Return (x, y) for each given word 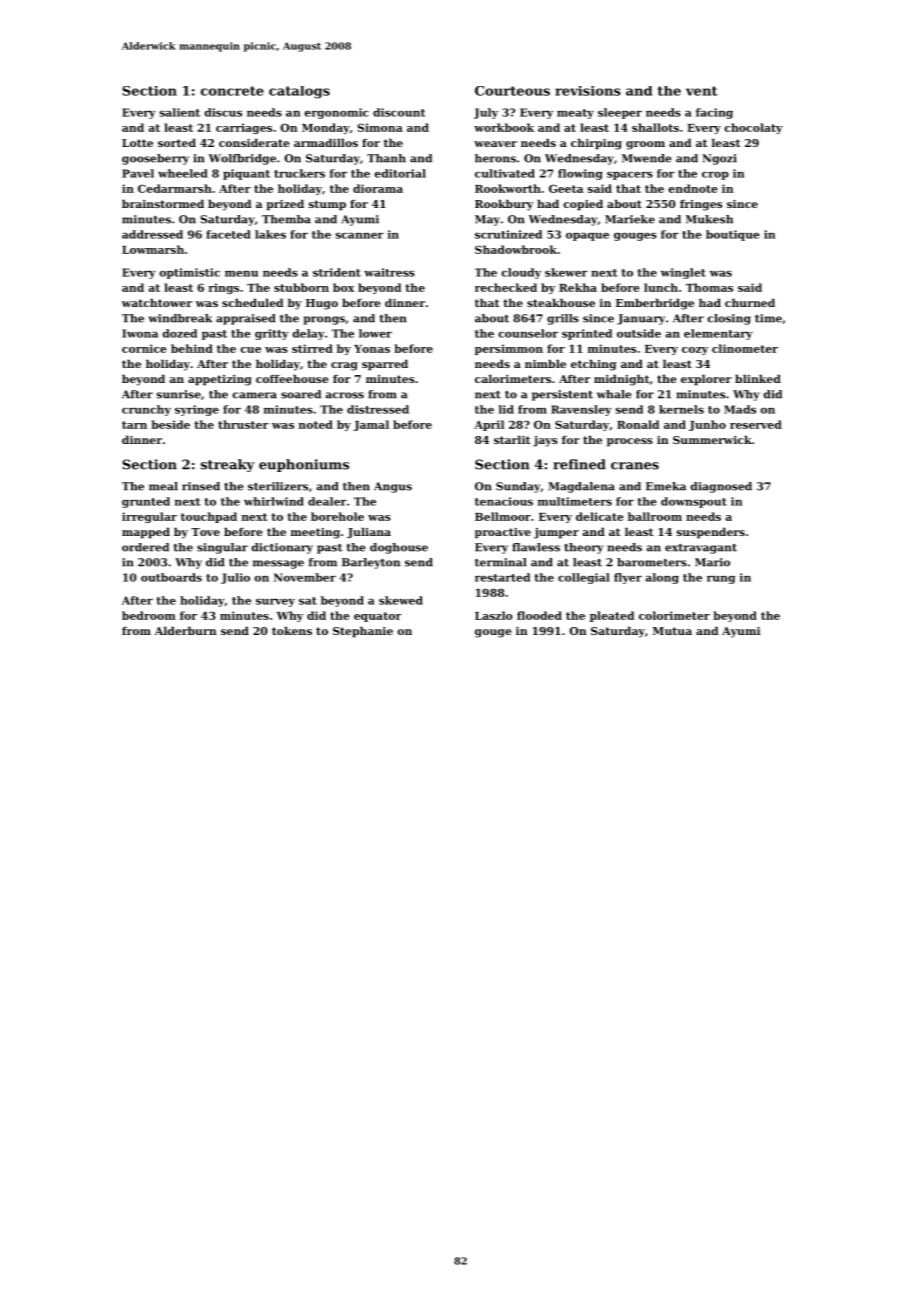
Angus (393, 487)
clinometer (745, 348)
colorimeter (674, 615)
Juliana (369, 532)
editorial (400, 173)
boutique (733, 235)
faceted (228, 234)
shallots (655, 127)
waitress (389, 272)
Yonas (372, 349)
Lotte (137, 143)
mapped (146, 533)
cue (251, 350)
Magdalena (581, 487)
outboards (171, 577)
